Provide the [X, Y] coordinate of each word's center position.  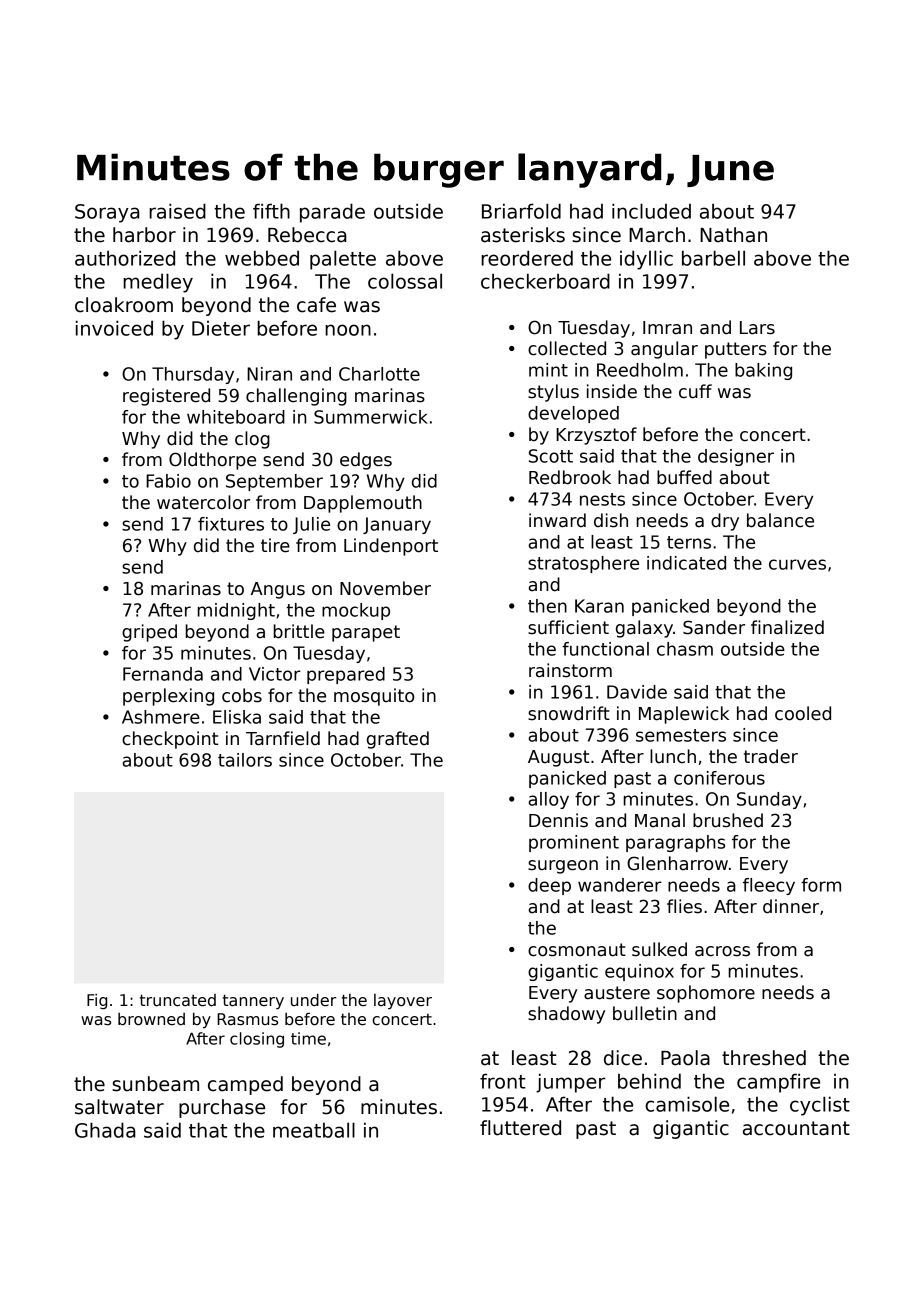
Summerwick [371, 417]
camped [245, 1085]
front [503, 1081]
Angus [278, 590]
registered [166, 397]
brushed [728, 820]
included [651, 211]
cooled [803, 713]
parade [332, 213]
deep [549, 886]
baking [763, 371]
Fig [97, 1001]
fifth [271, 211]
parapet [366, 633]
